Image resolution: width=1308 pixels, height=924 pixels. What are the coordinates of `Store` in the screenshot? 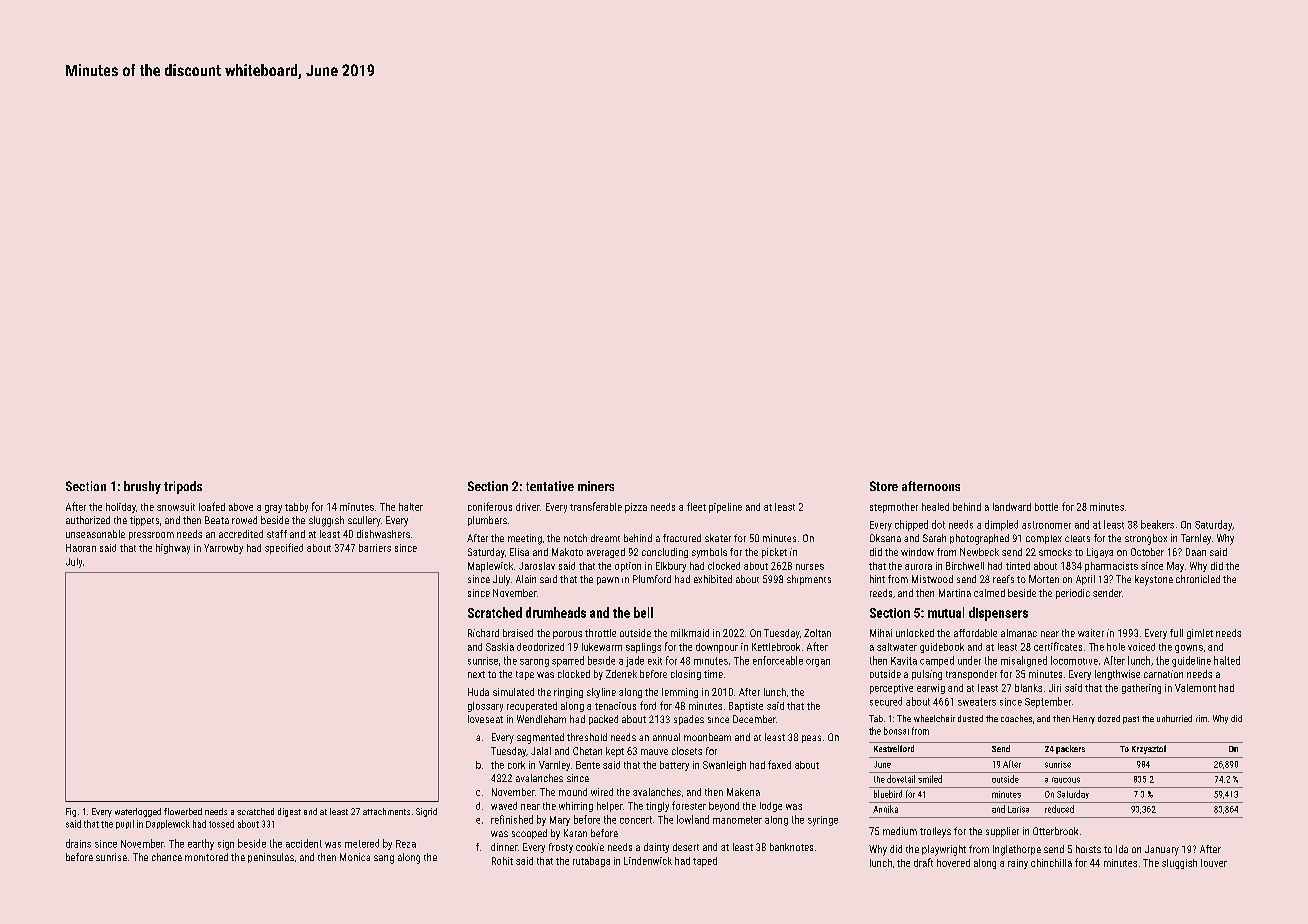 It's located at (884, 486).
